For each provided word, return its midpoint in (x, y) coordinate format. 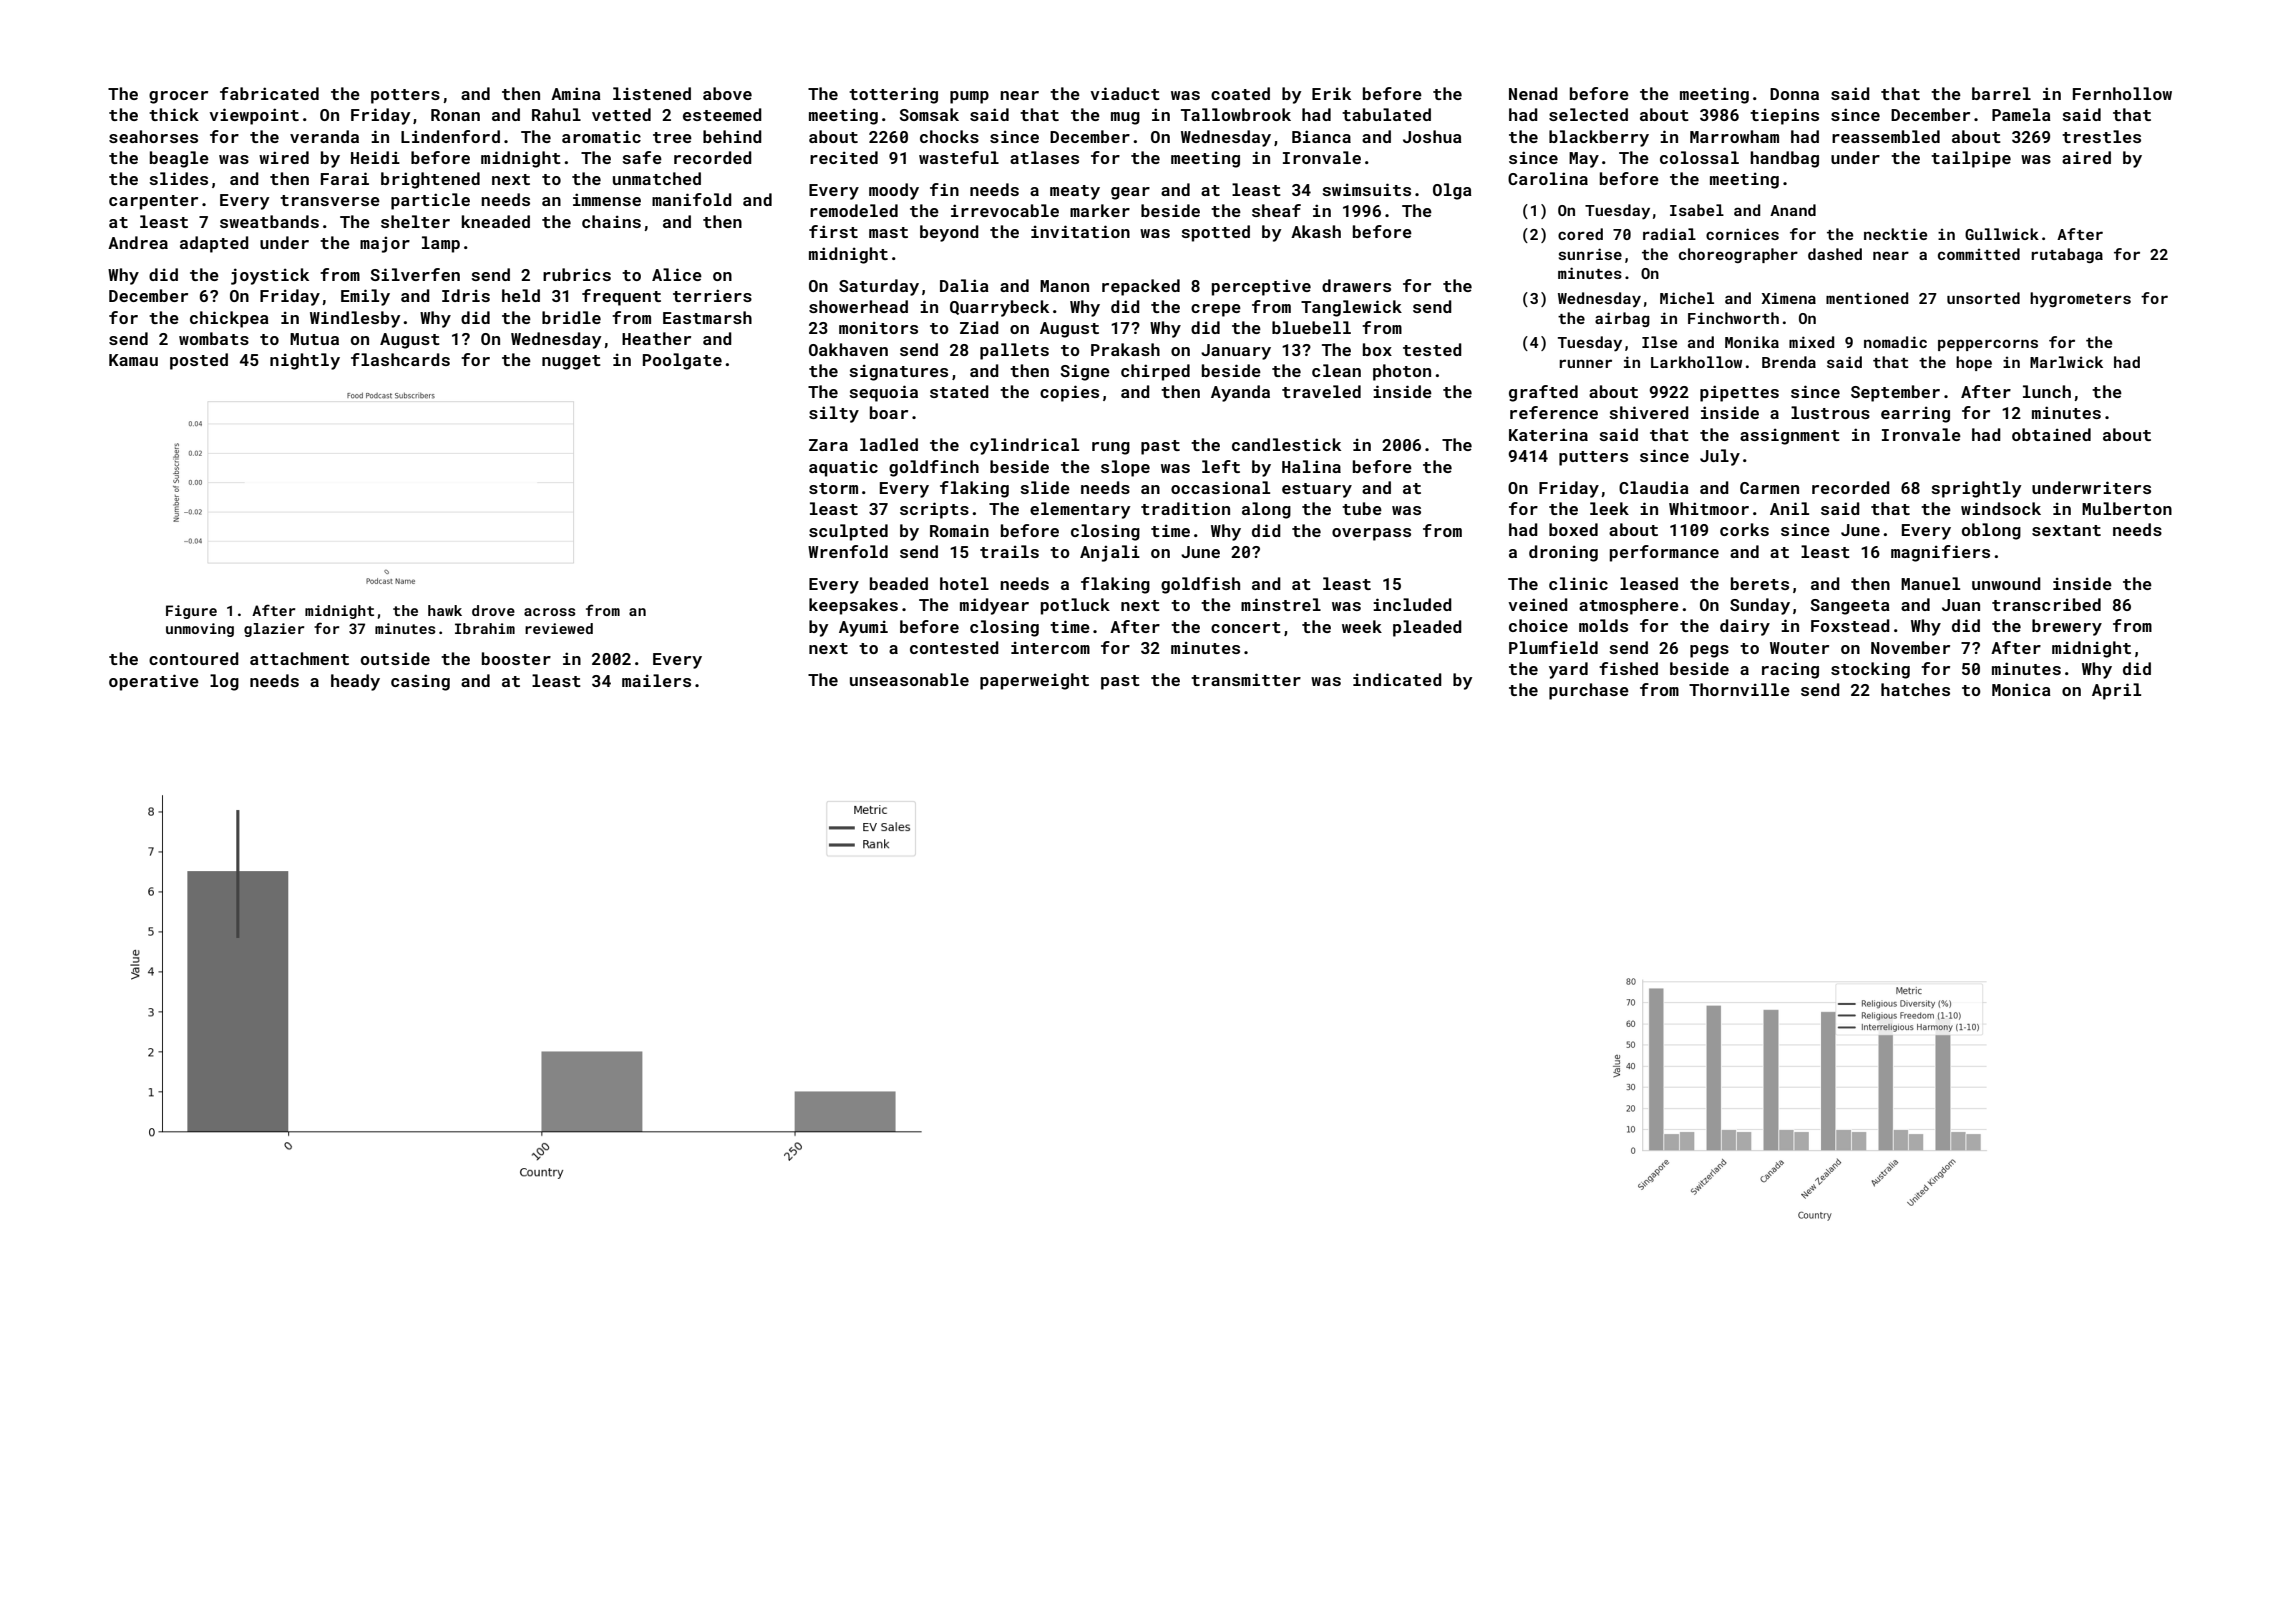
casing (420, 682)
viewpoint (254, 116)
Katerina (1548, 434)
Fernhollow (2122, 93)
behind (732, 136)
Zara (828, 445)
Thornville (1739, 689)
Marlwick (2066, 362)
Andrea (138, 242)
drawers (1356, 285)
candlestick (1286, 444)
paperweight (1034, 681)
